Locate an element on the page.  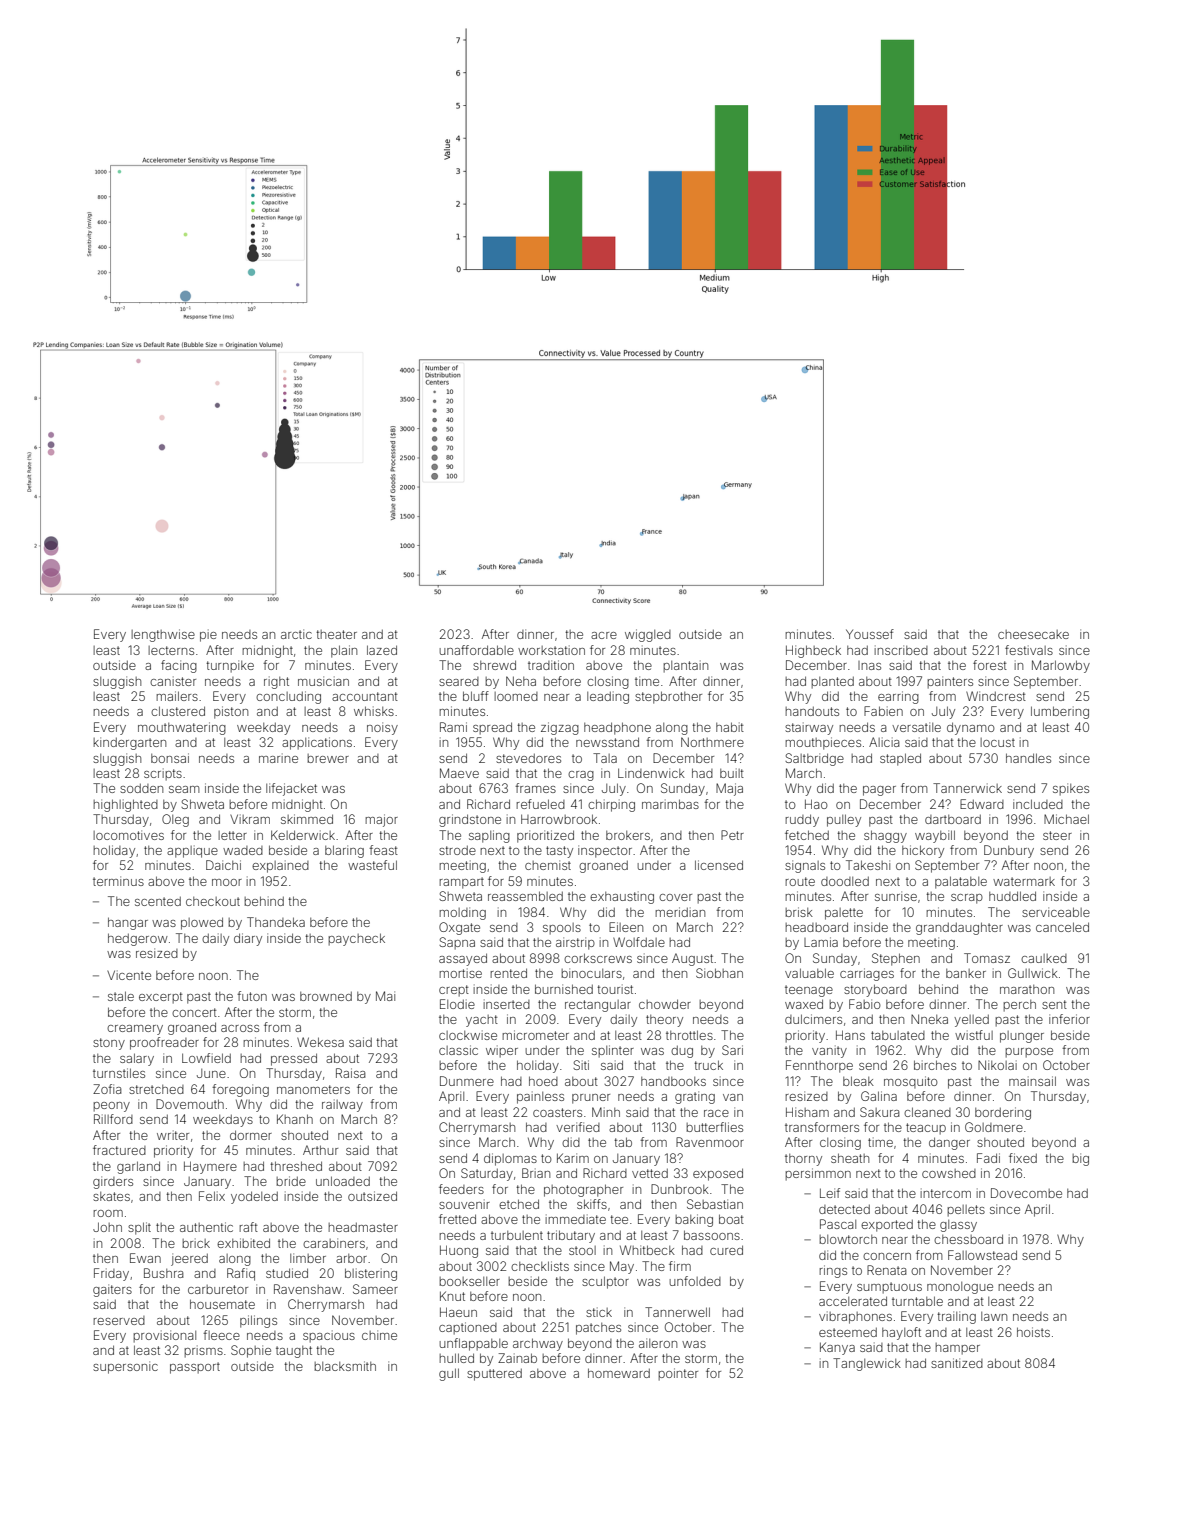
peony is located at coordinates (111, 1107).
